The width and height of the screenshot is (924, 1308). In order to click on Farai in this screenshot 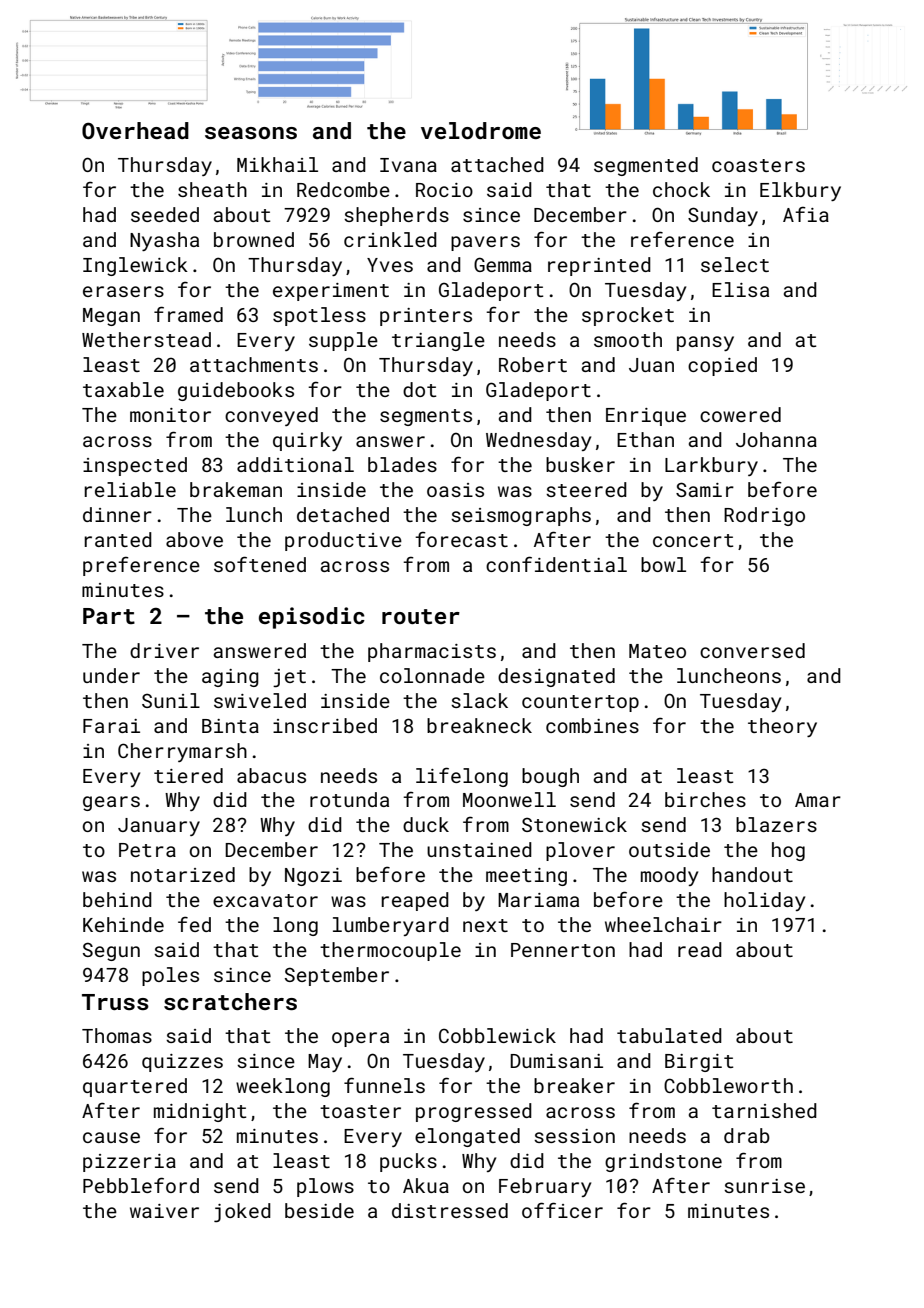, I will do `click(111, 726)`.
